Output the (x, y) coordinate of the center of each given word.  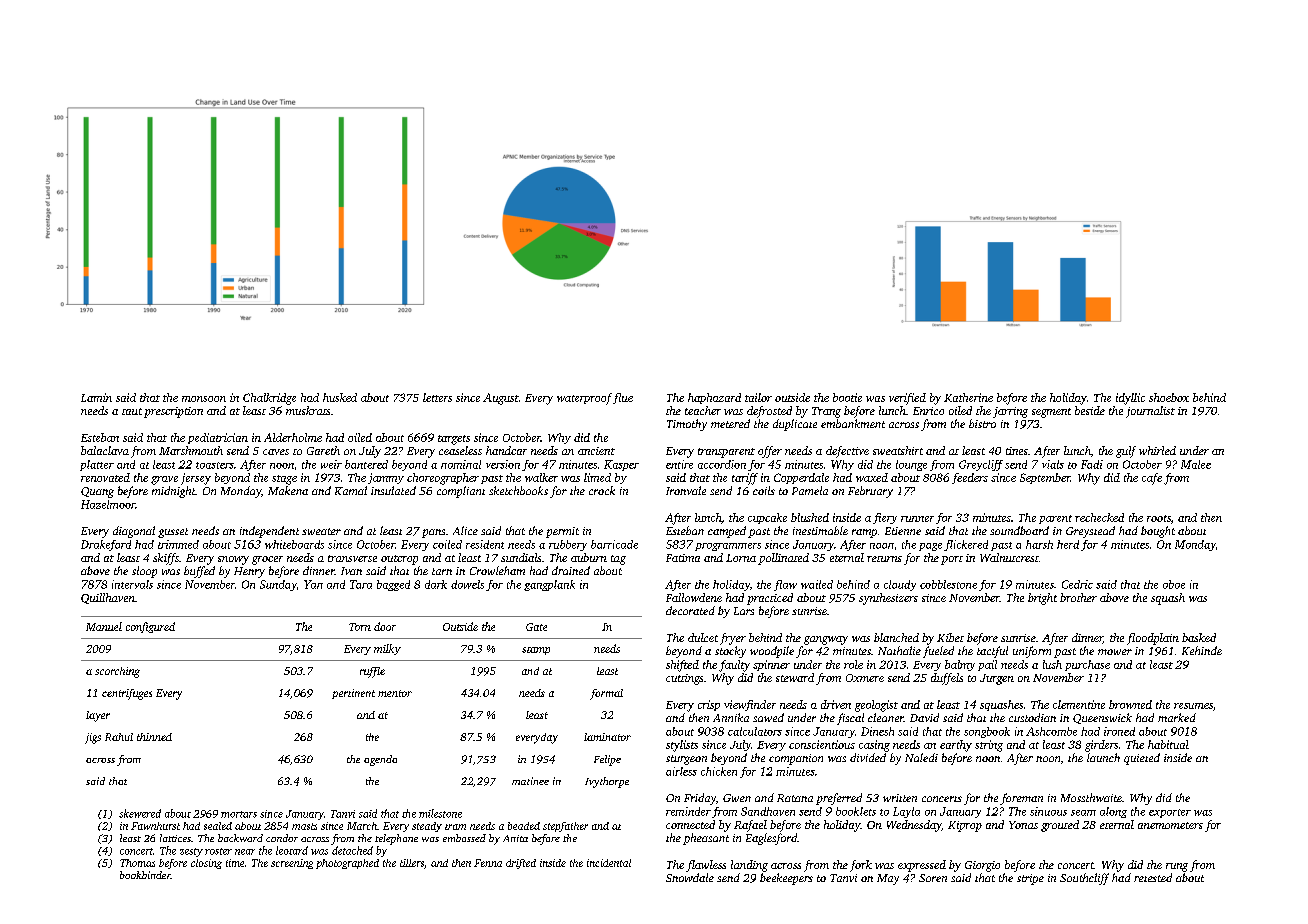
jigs (93, 738)
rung (1177, 867)
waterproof (584, 399)
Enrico (928, 411)
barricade (614, 544)
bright (1042, 599)
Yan (313, 584)
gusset (173, 533)
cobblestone (948, 584)
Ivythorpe (607, 782)
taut (132, 411)
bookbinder (145, 875)
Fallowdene (694, 597)
